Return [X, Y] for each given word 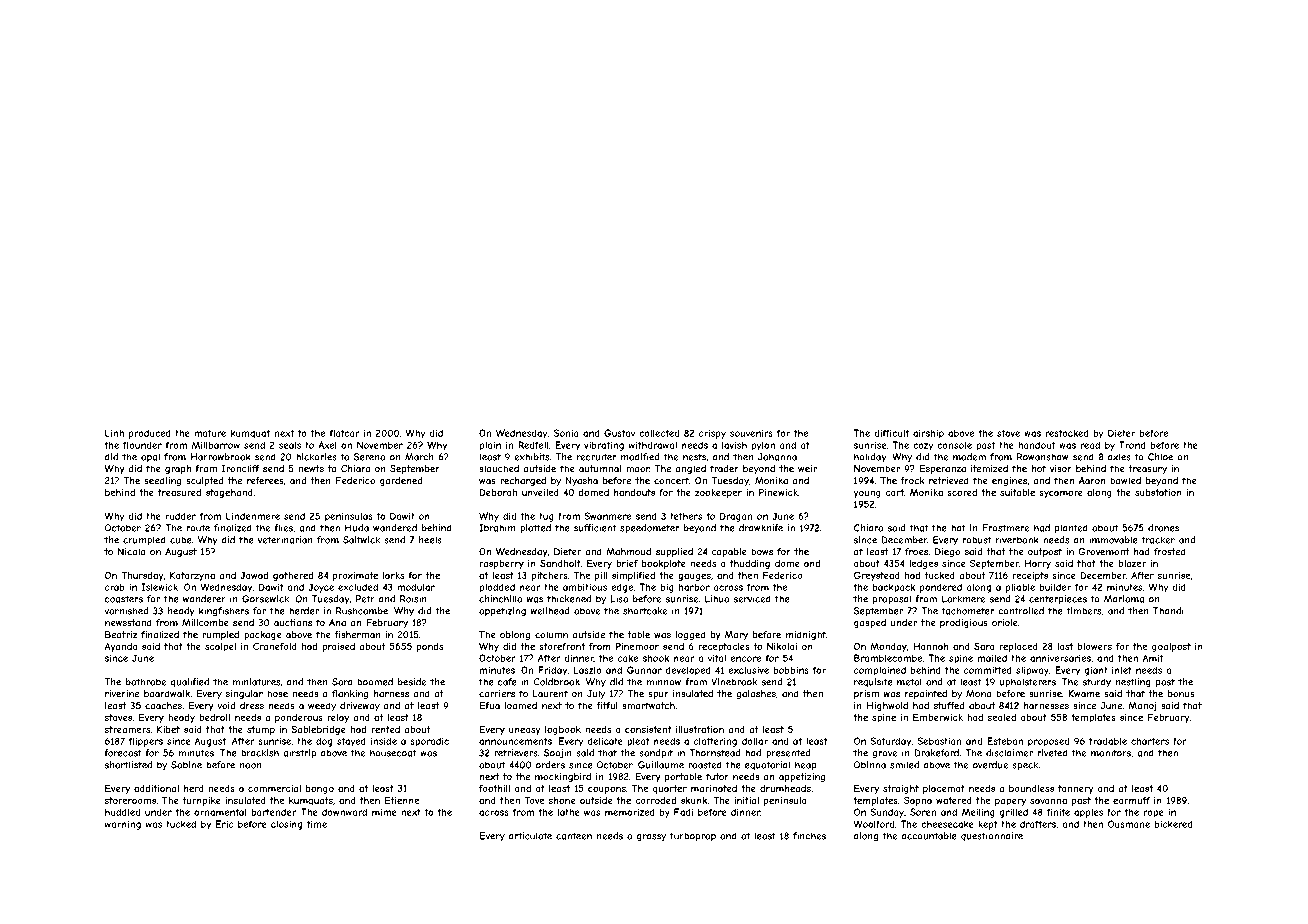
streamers [127, 729]
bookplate [664, 564]
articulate [530, 836]
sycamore [1061, 494]
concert [671, 481]
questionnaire [992, 836]
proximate [355, 576]
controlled [1021, 611]
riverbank [1017, 540]
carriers [497, 694]
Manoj [1142, 706]
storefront [562, 646]
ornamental [220, 812]
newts [311, 469]
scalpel [220, 647]
